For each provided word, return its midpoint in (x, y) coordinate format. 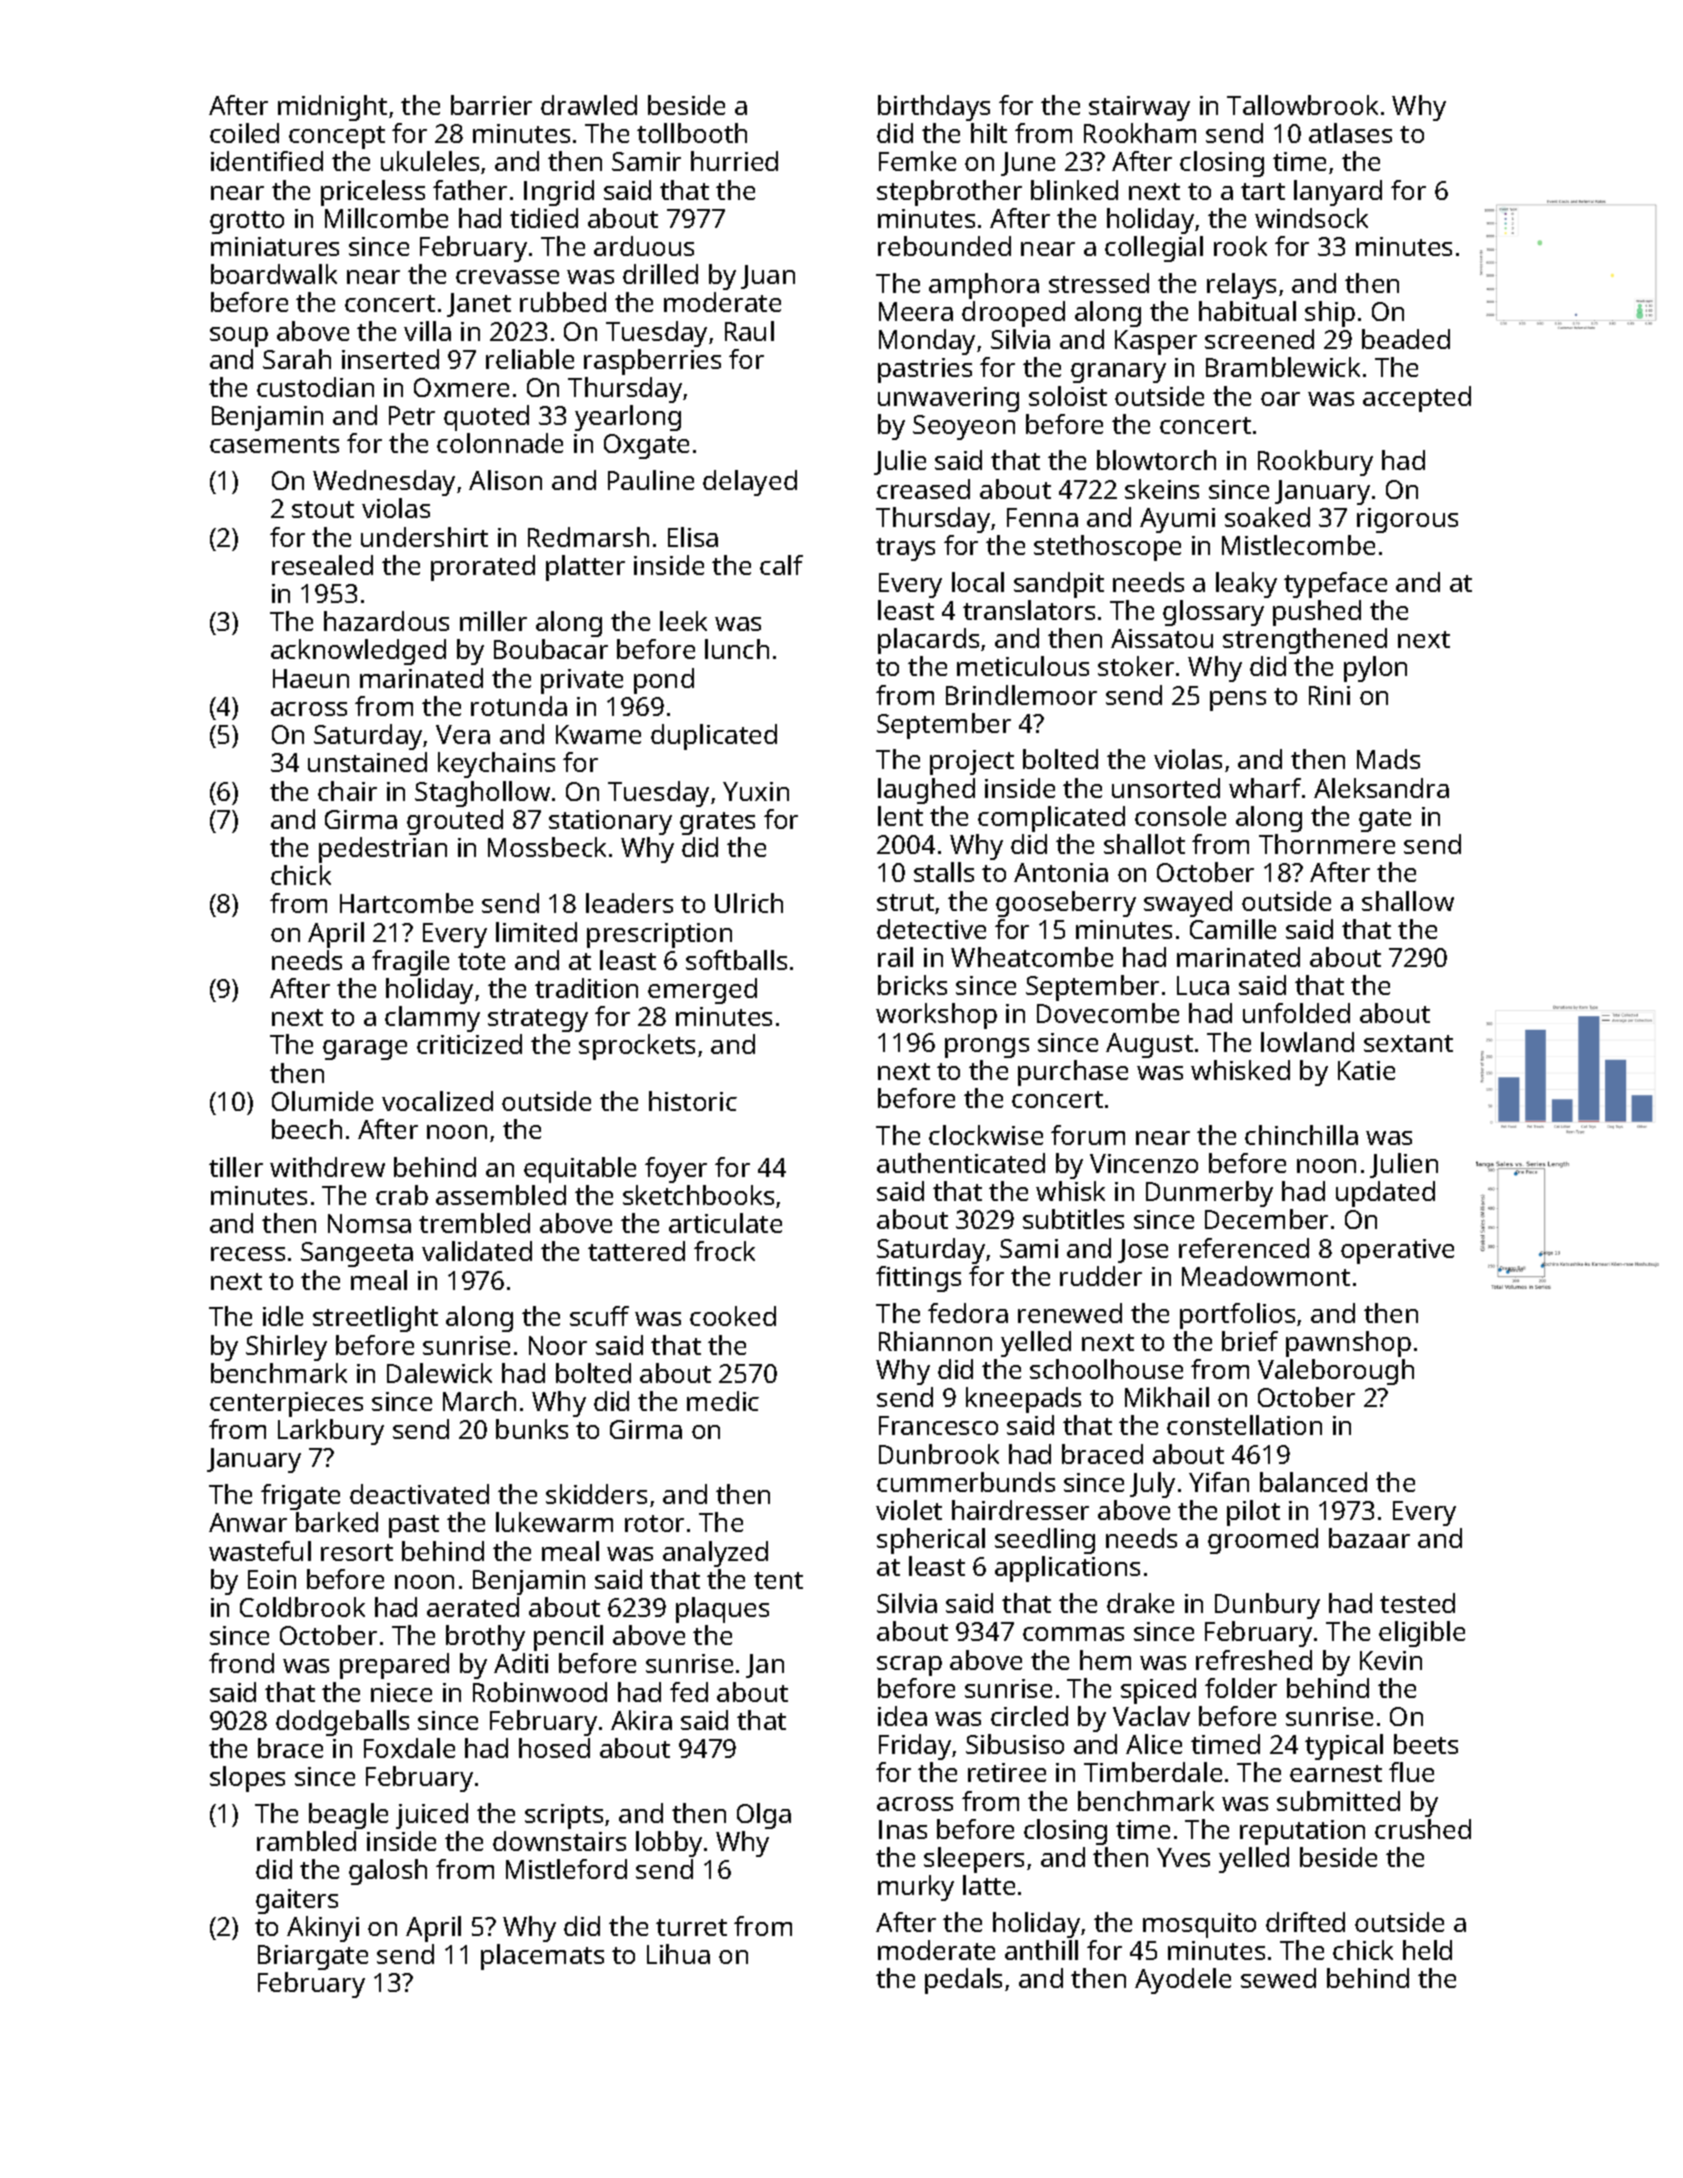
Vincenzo (1144, 1163)
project (972, 762)
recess (248, 1254)
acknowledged (358, 652)
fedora (968, 1313)
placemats (542, 1957)
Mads (1388, 759)
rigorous (1407, 520)
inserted (390, 359)
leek (683, 621)
